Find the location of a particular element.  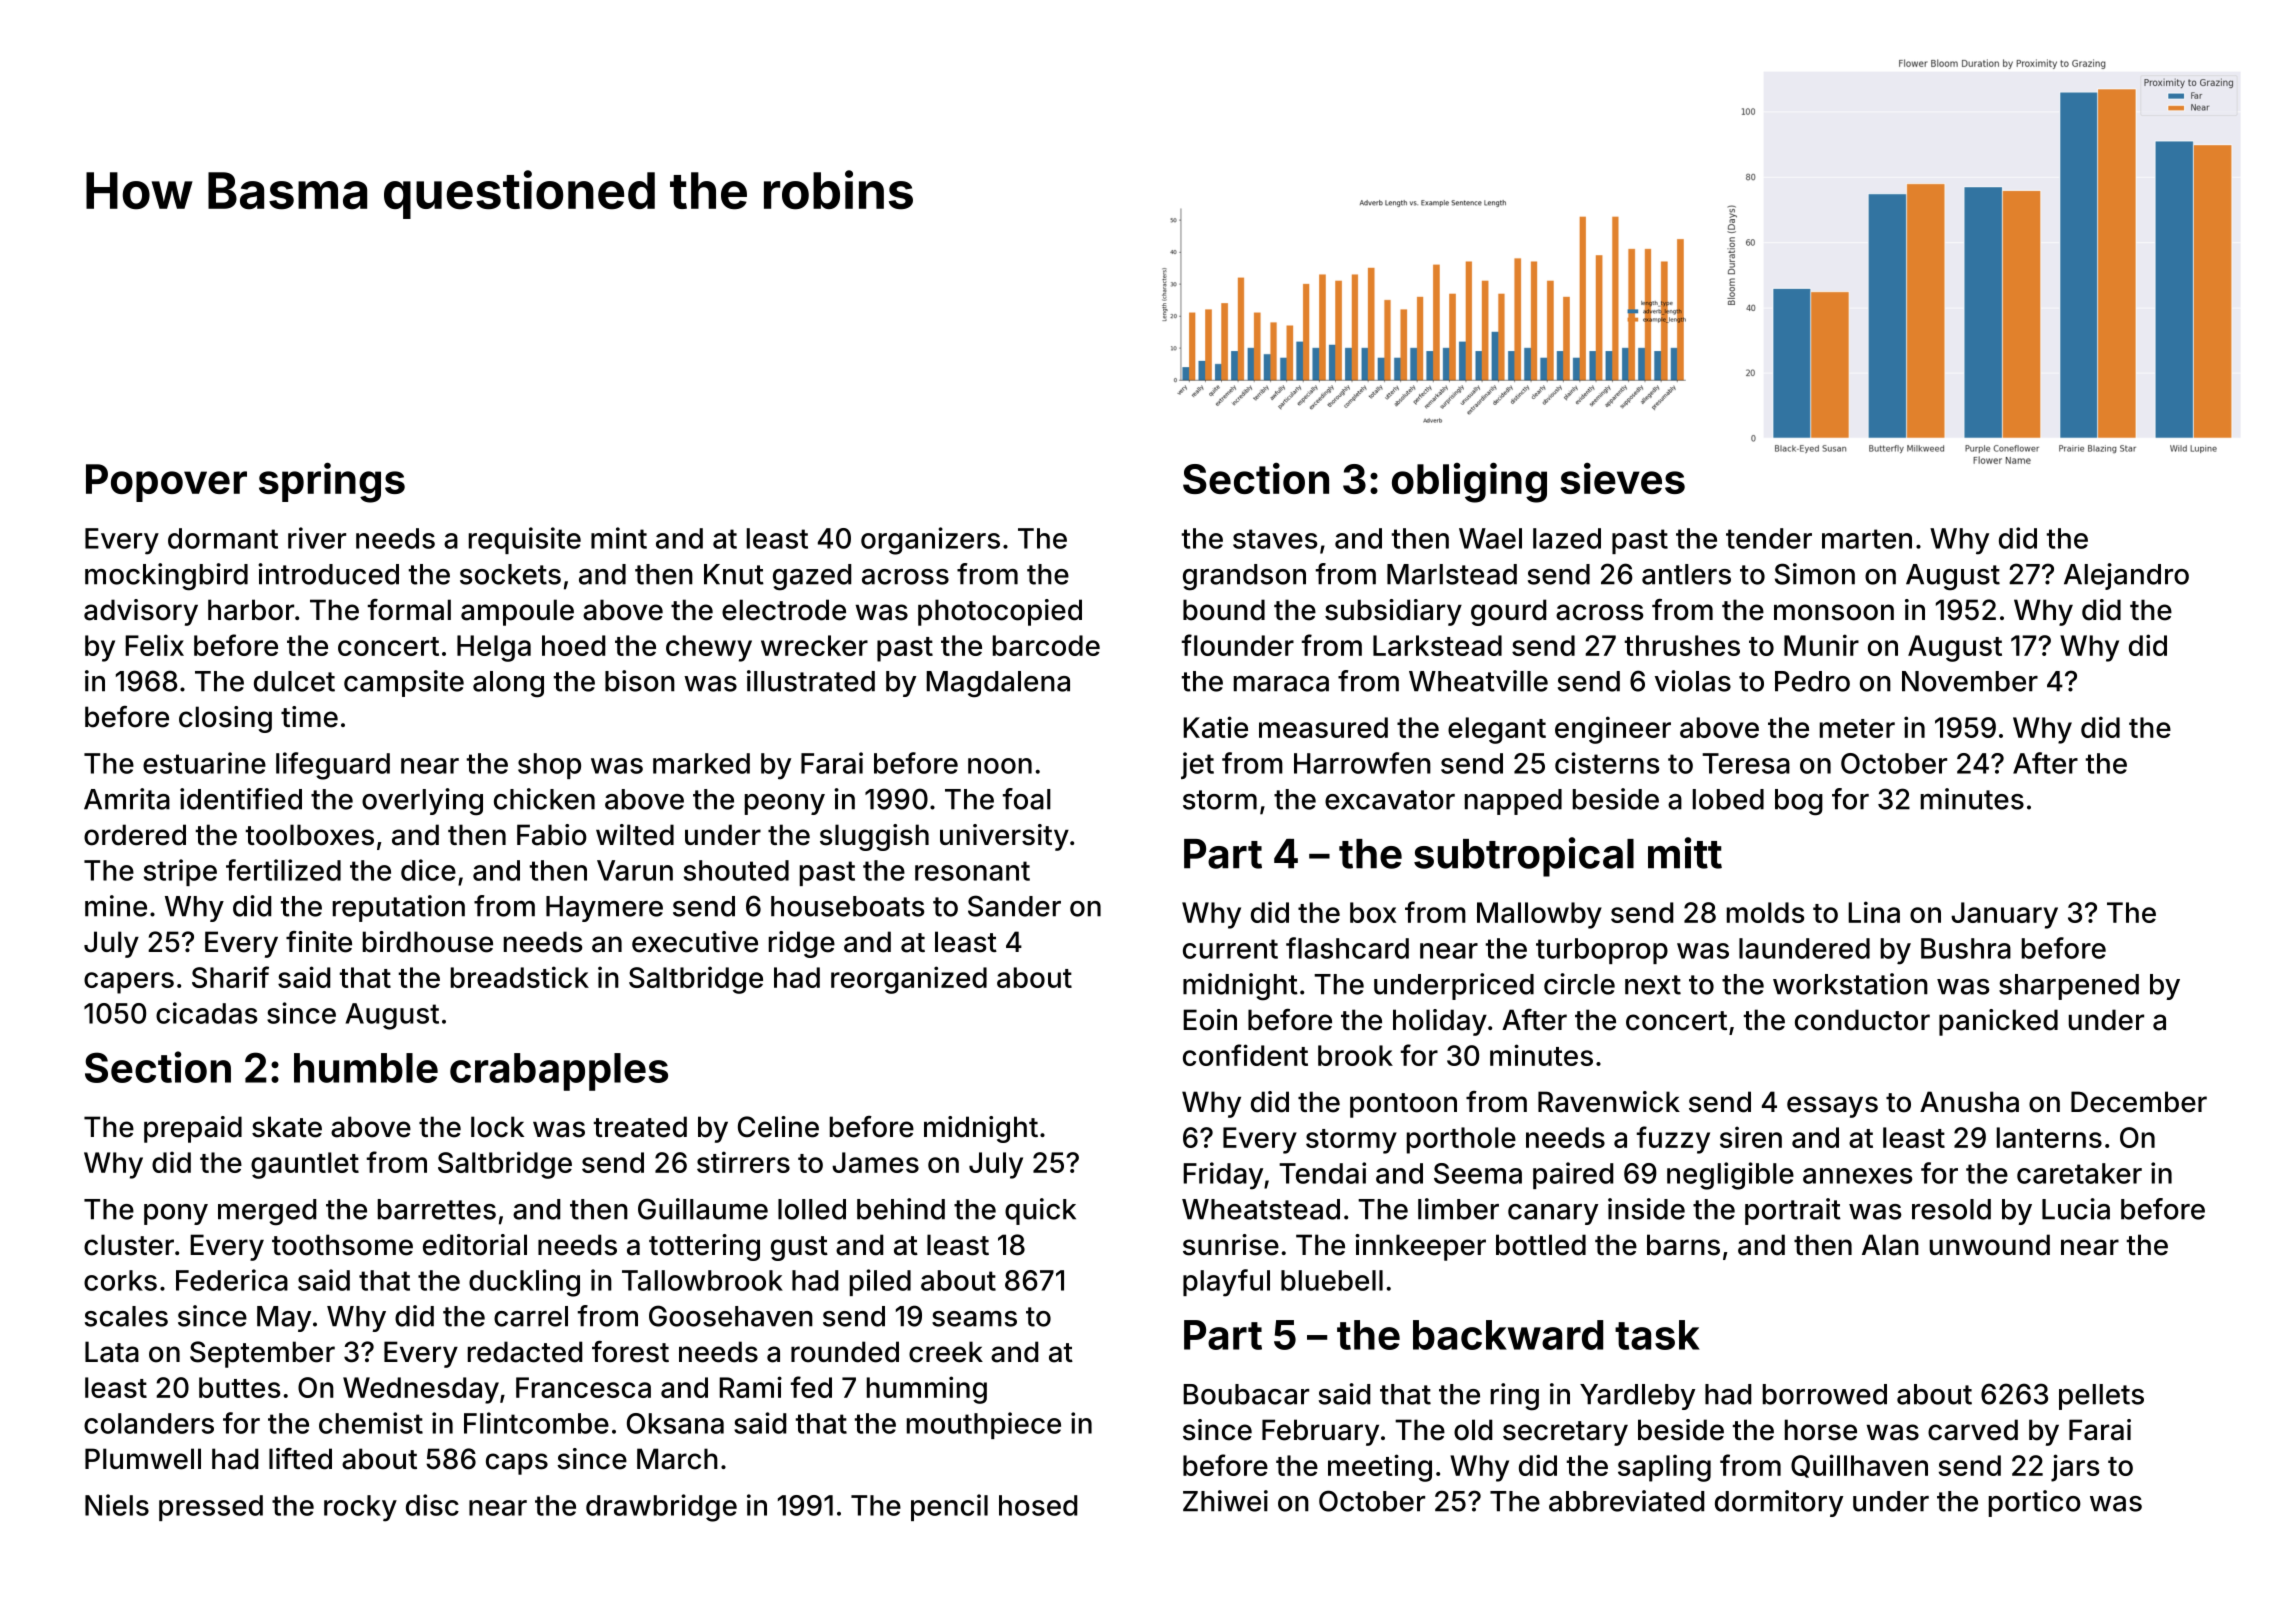

noon is located at coordinates (1000, 766).
